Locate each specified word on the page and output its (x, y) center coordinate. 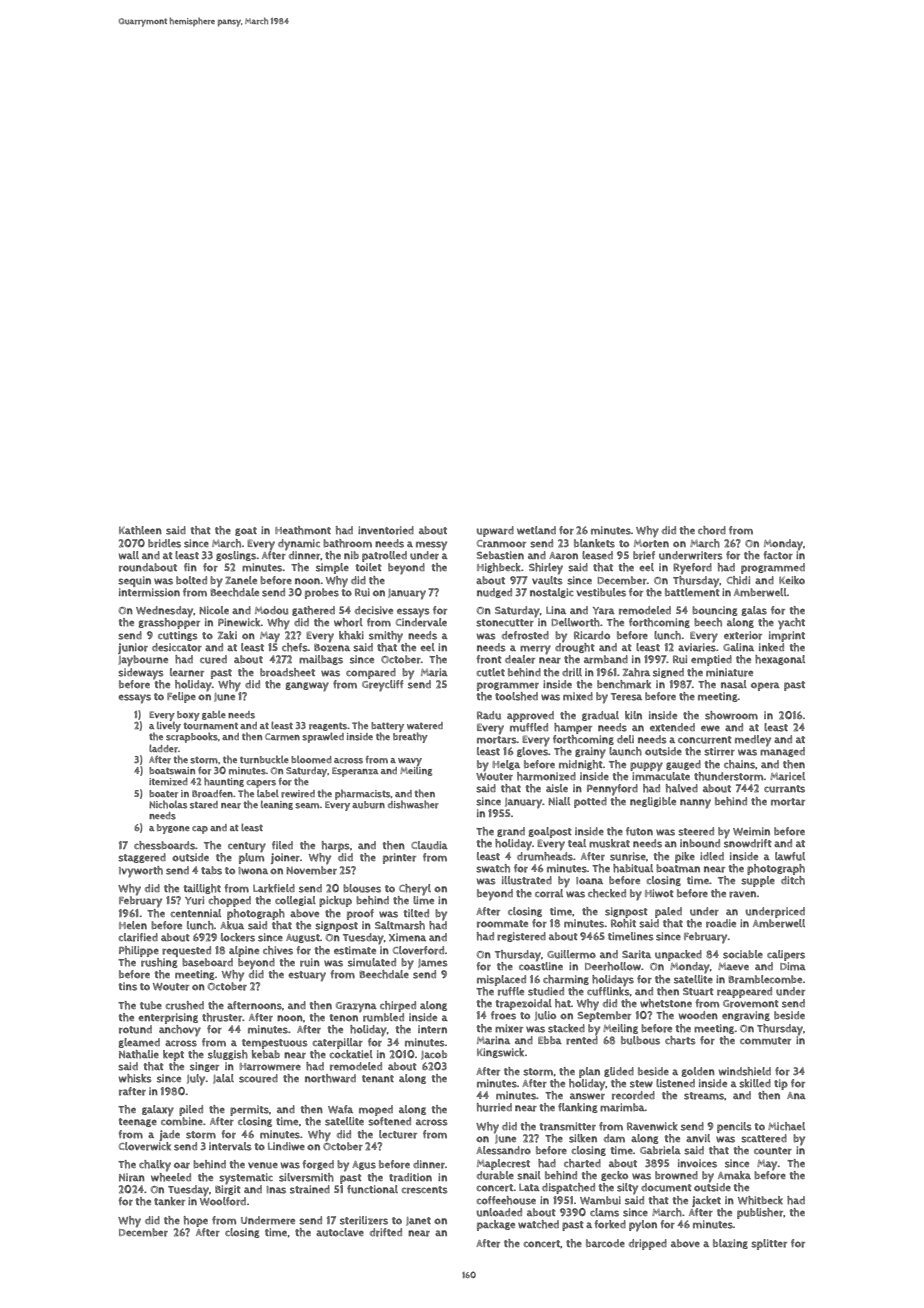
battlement (692, 592)
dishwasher (413, 804)
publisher (760, 1213)
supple (758, 881)
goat (246, 531)
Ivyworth (141, 872)
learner (187, 672)
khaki (351, 635)
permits (249, 1110)
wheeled (171, 1177)
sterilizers (364, 1220)
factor (778, 555)
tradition (410, 1177)
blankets (594, 543)
